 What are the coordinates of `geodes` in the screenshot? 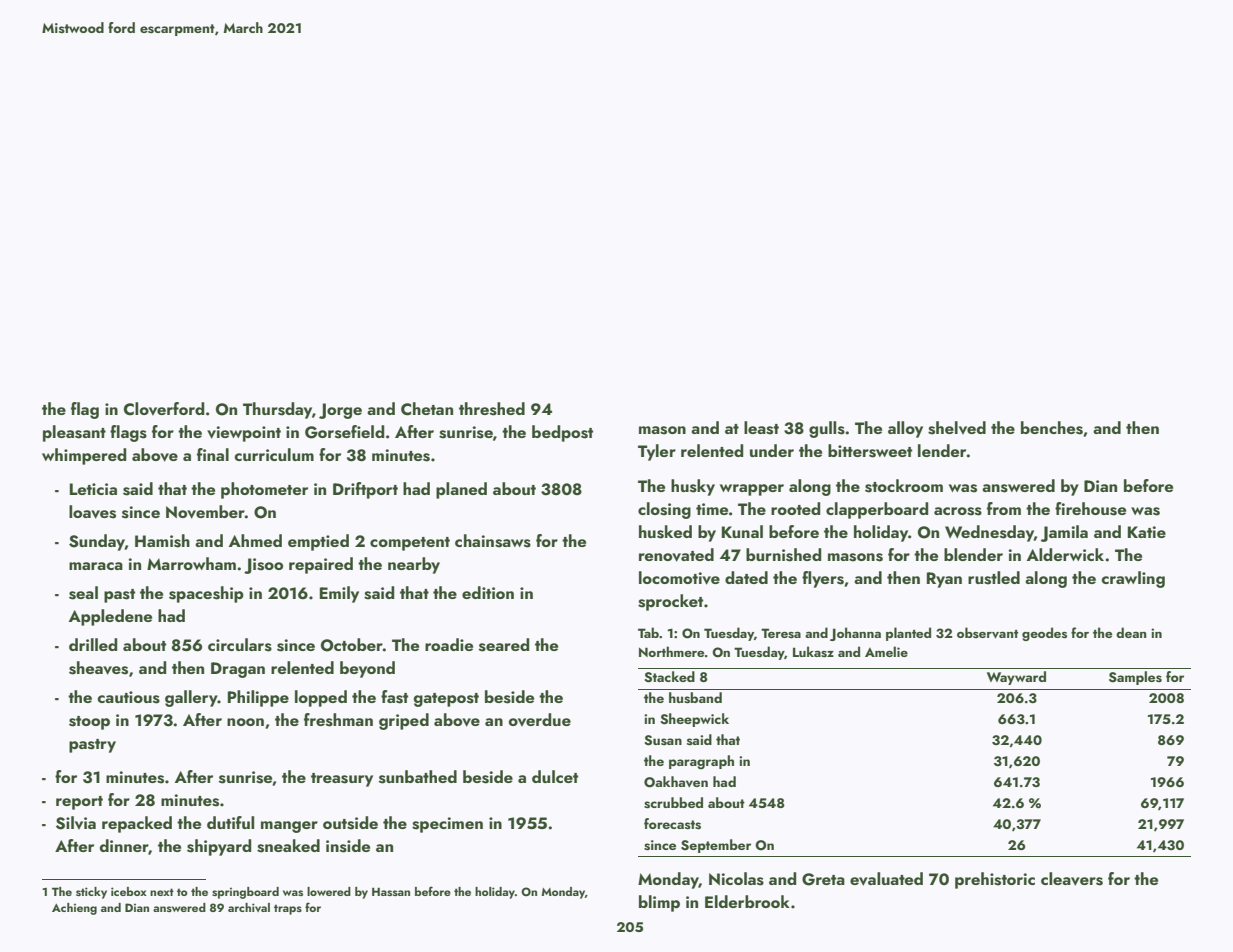 It's located at (1044, 634).
